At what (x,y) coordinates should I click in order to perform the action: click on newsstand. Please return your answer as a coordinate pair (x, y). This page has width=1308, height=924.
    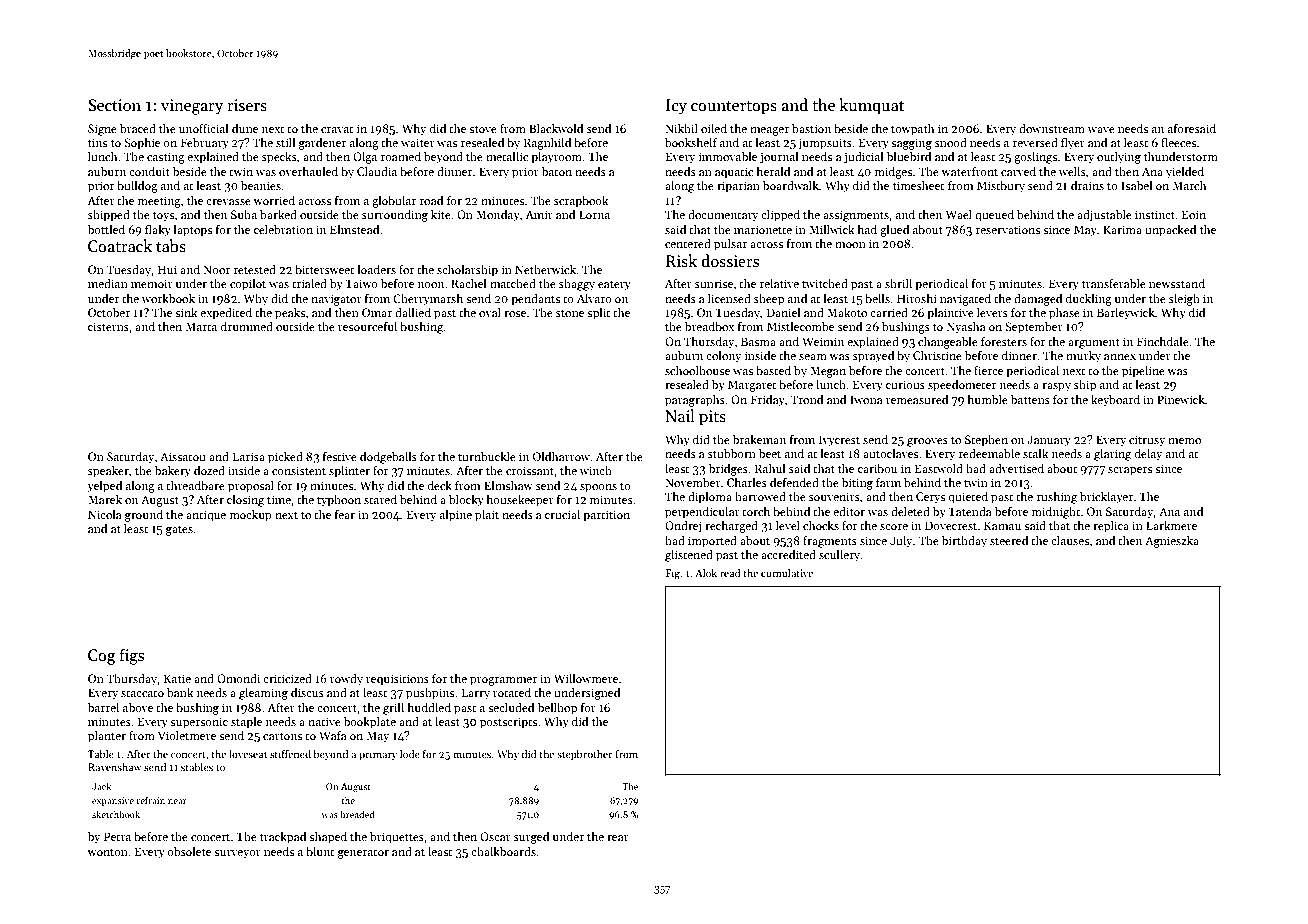
    Looking at the image, I should click on (1177, 283).
